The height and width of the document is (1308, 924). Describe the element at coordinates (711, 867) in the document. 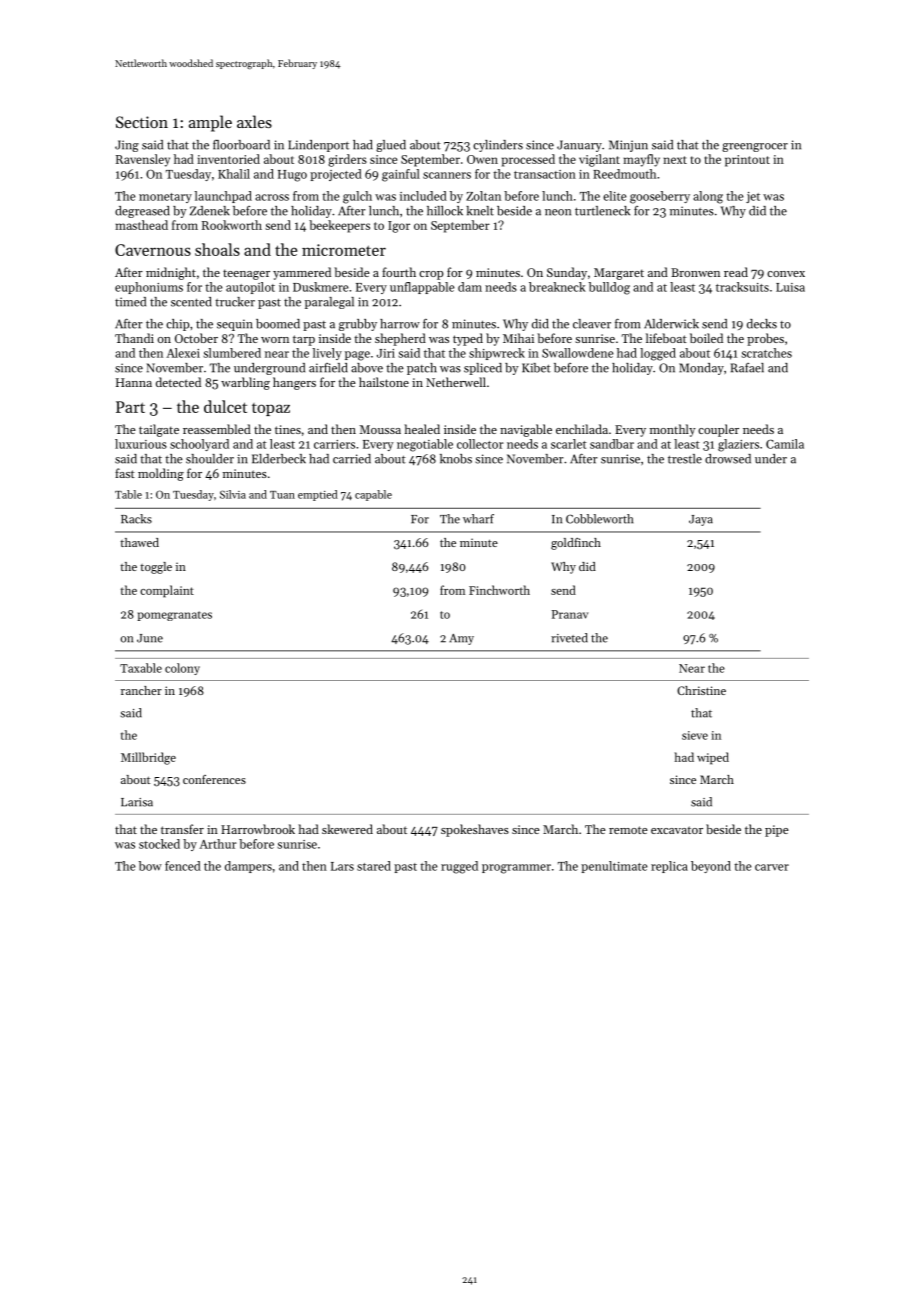

I see `beyond` at that location.
